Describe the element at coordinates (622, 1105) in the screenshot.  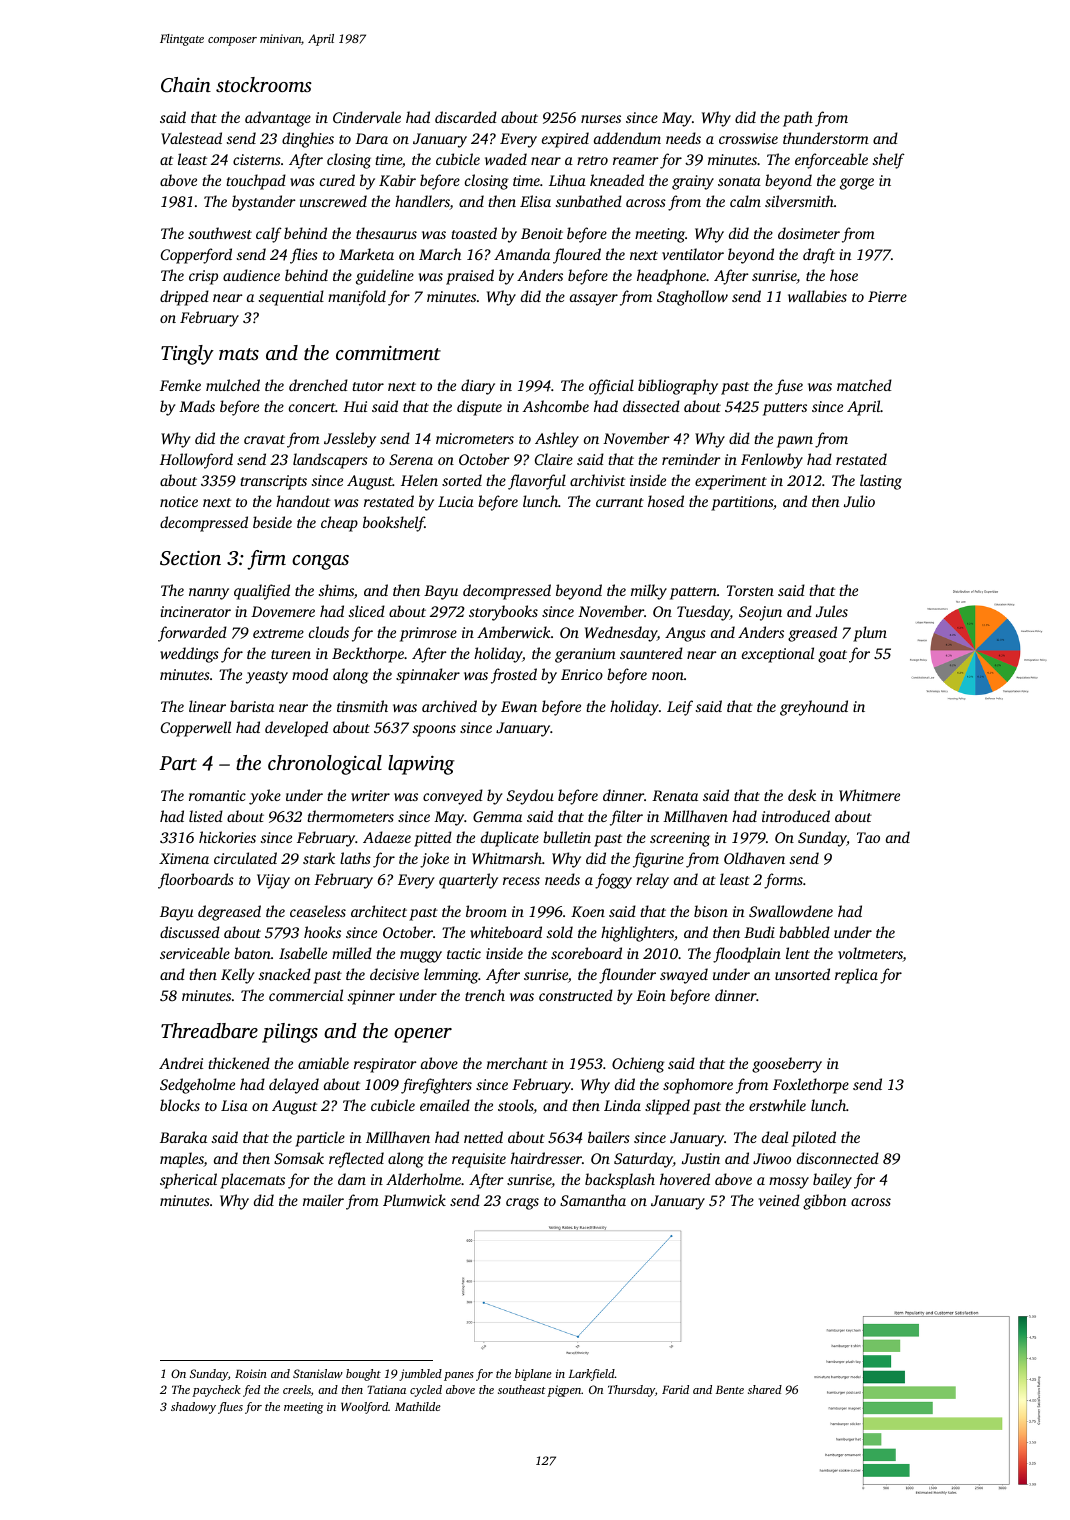
I see `Linda` at that location.
